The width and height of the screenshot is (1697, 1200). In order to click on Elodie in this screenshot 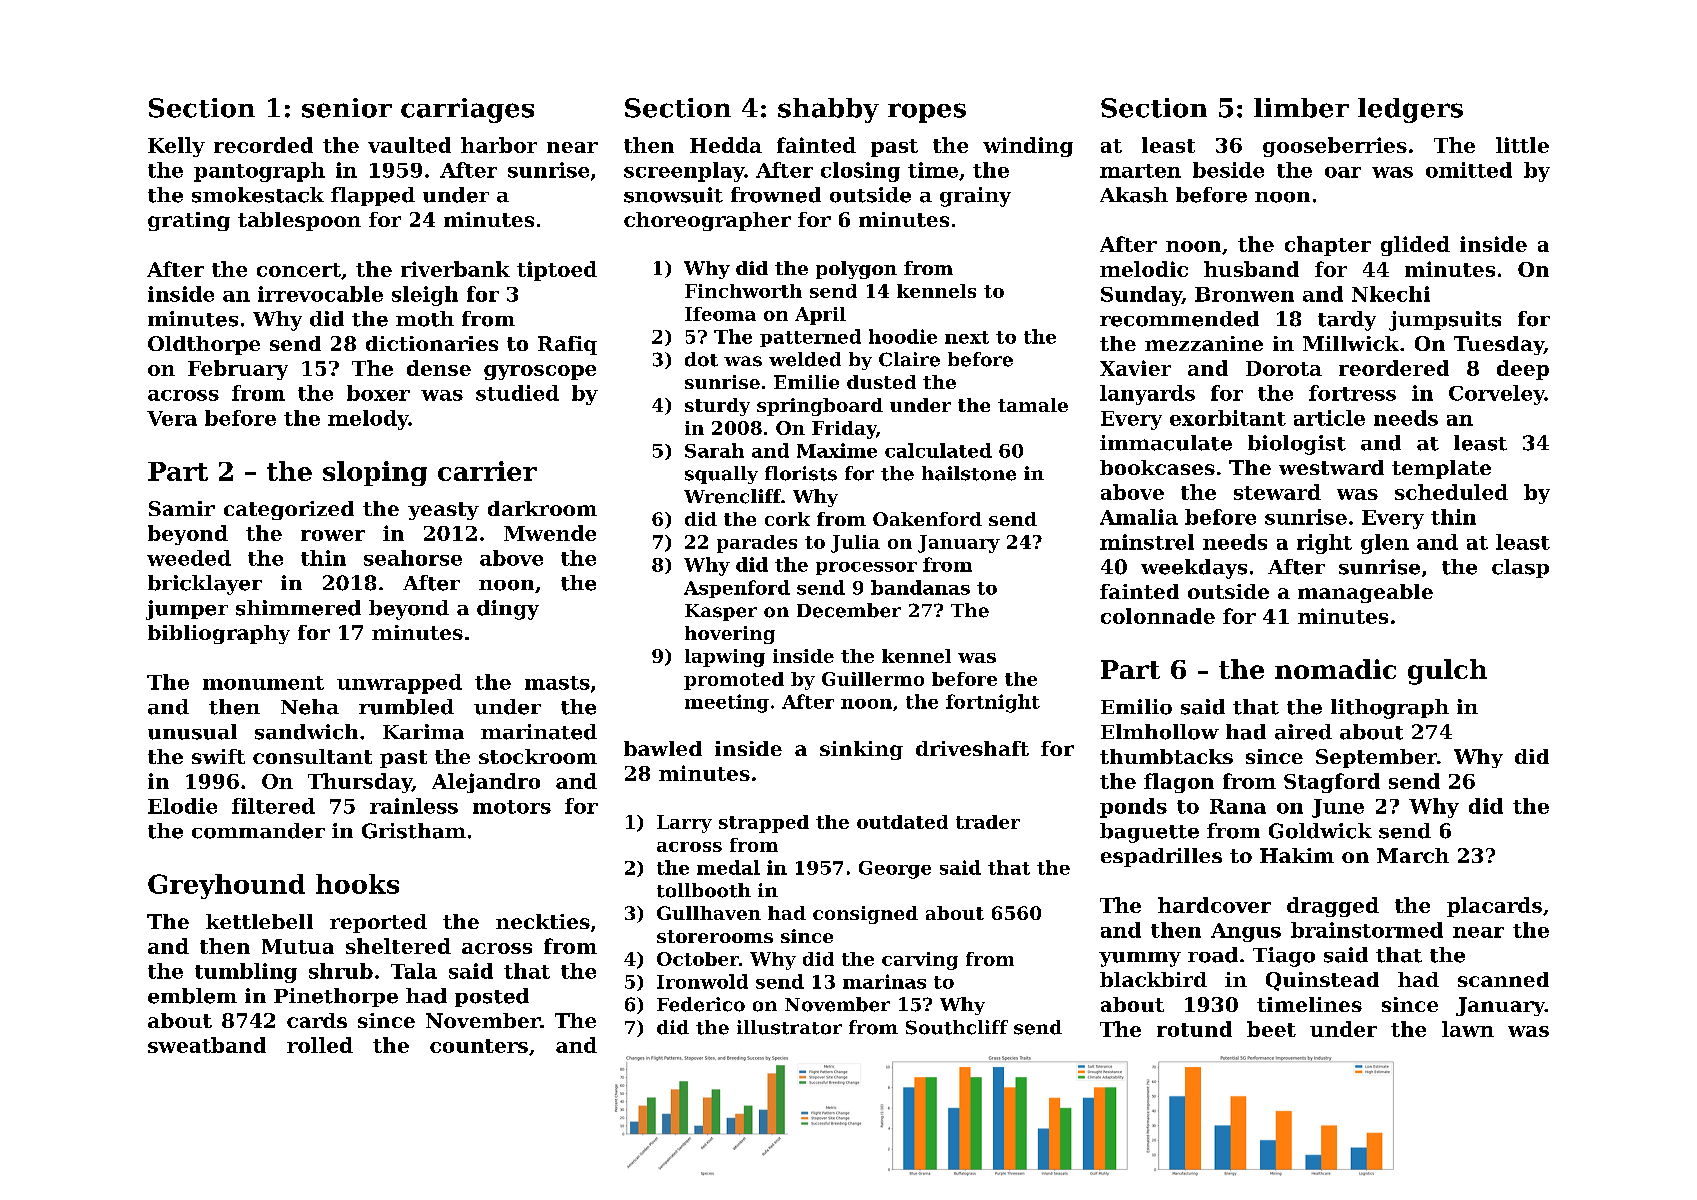, I will do `click(182, 806)`.
